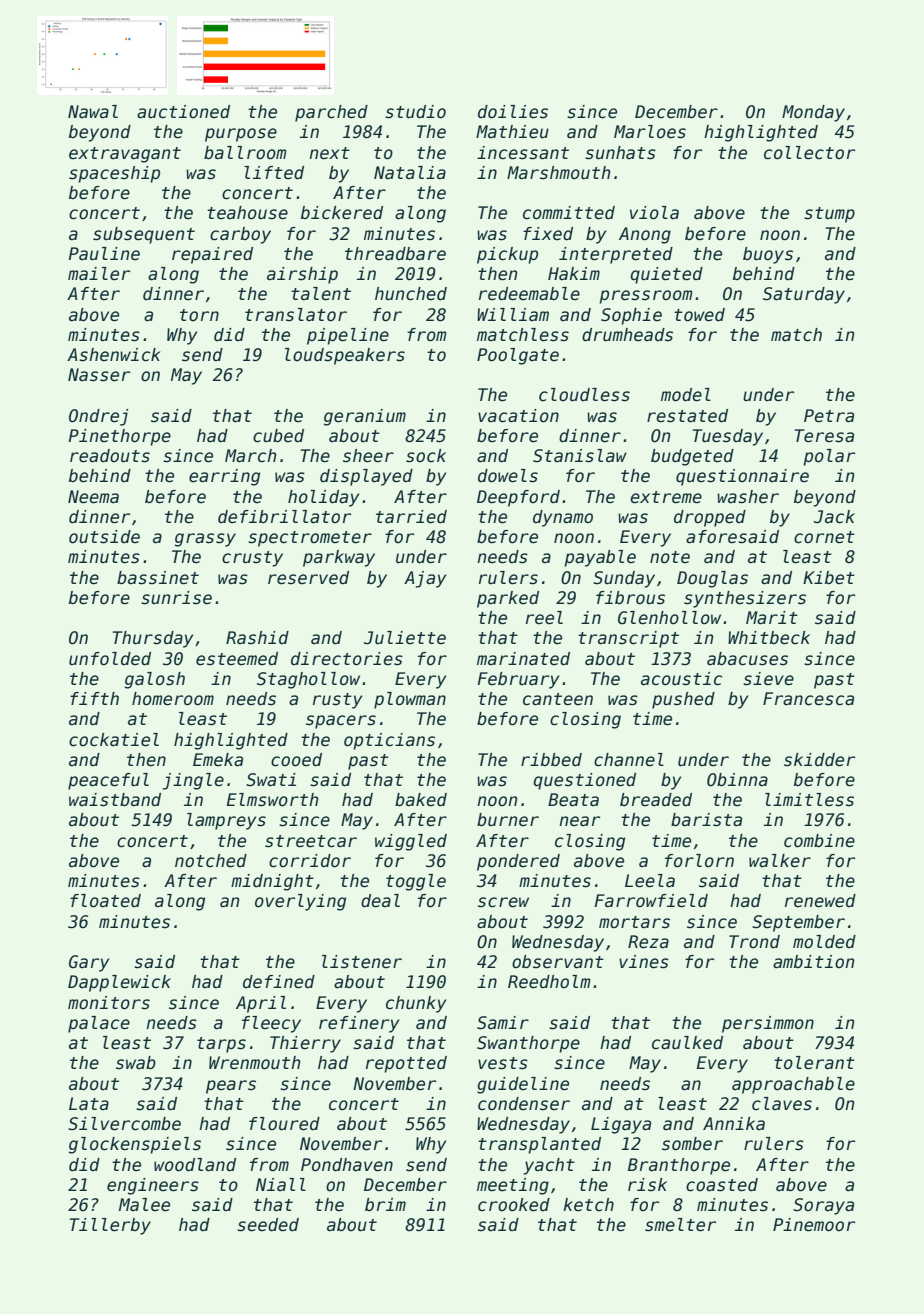  Describe the element at coordinates (772, 618) in the screenshot. I see `Marit` at that location.
